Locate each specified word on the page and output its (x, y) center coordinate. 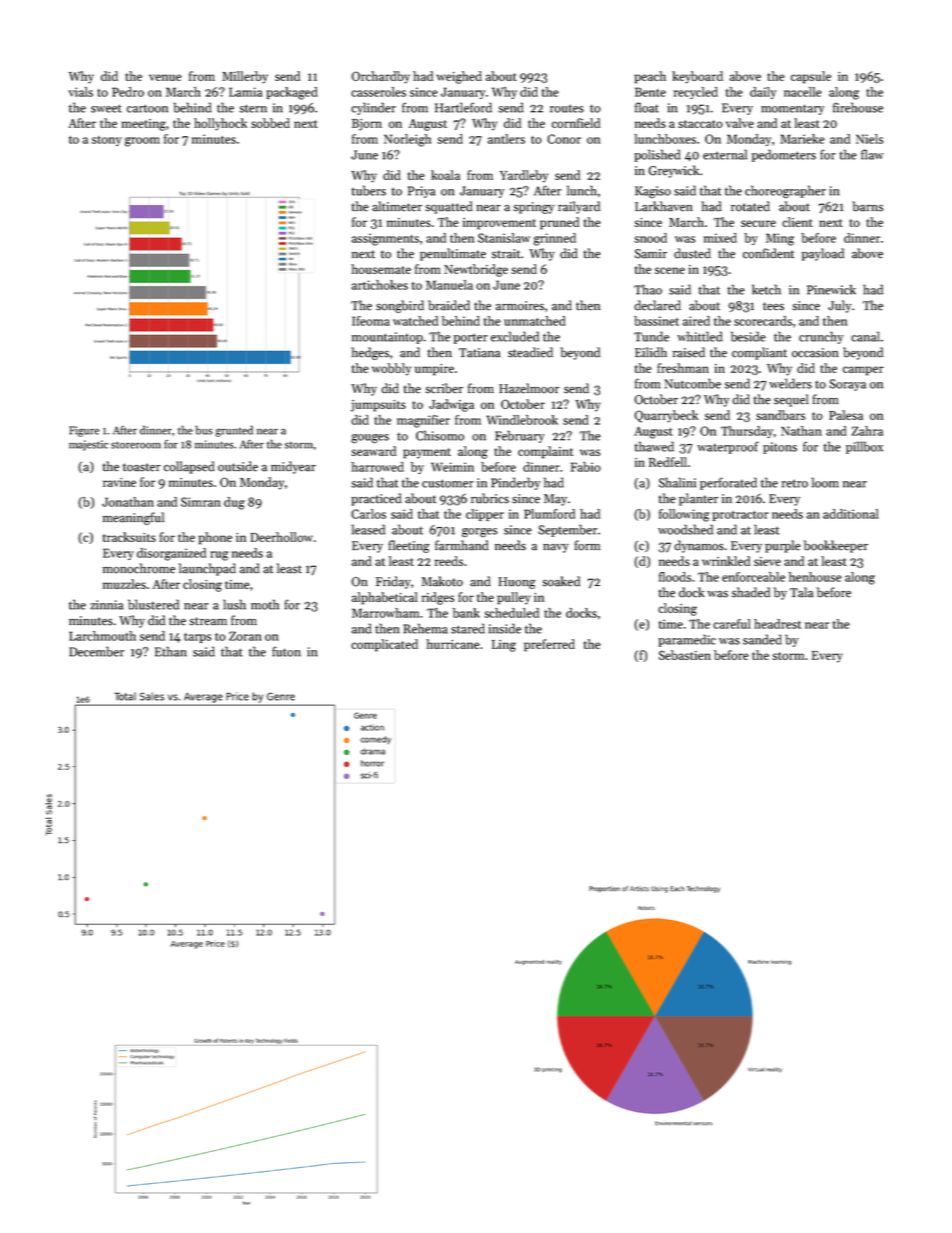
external (725, 154)
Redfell (668, 462)
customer (448, 483)
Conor (564, 139)
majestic (88, 445)
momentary (793, 109)
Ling (504, 646)
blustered (153, 604)
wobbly (391, 369)
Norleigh (407, 140)
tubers (368, 190)
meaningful (133, 518)
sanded (762, 639)
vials (80, 92)
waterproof (728, 447)
